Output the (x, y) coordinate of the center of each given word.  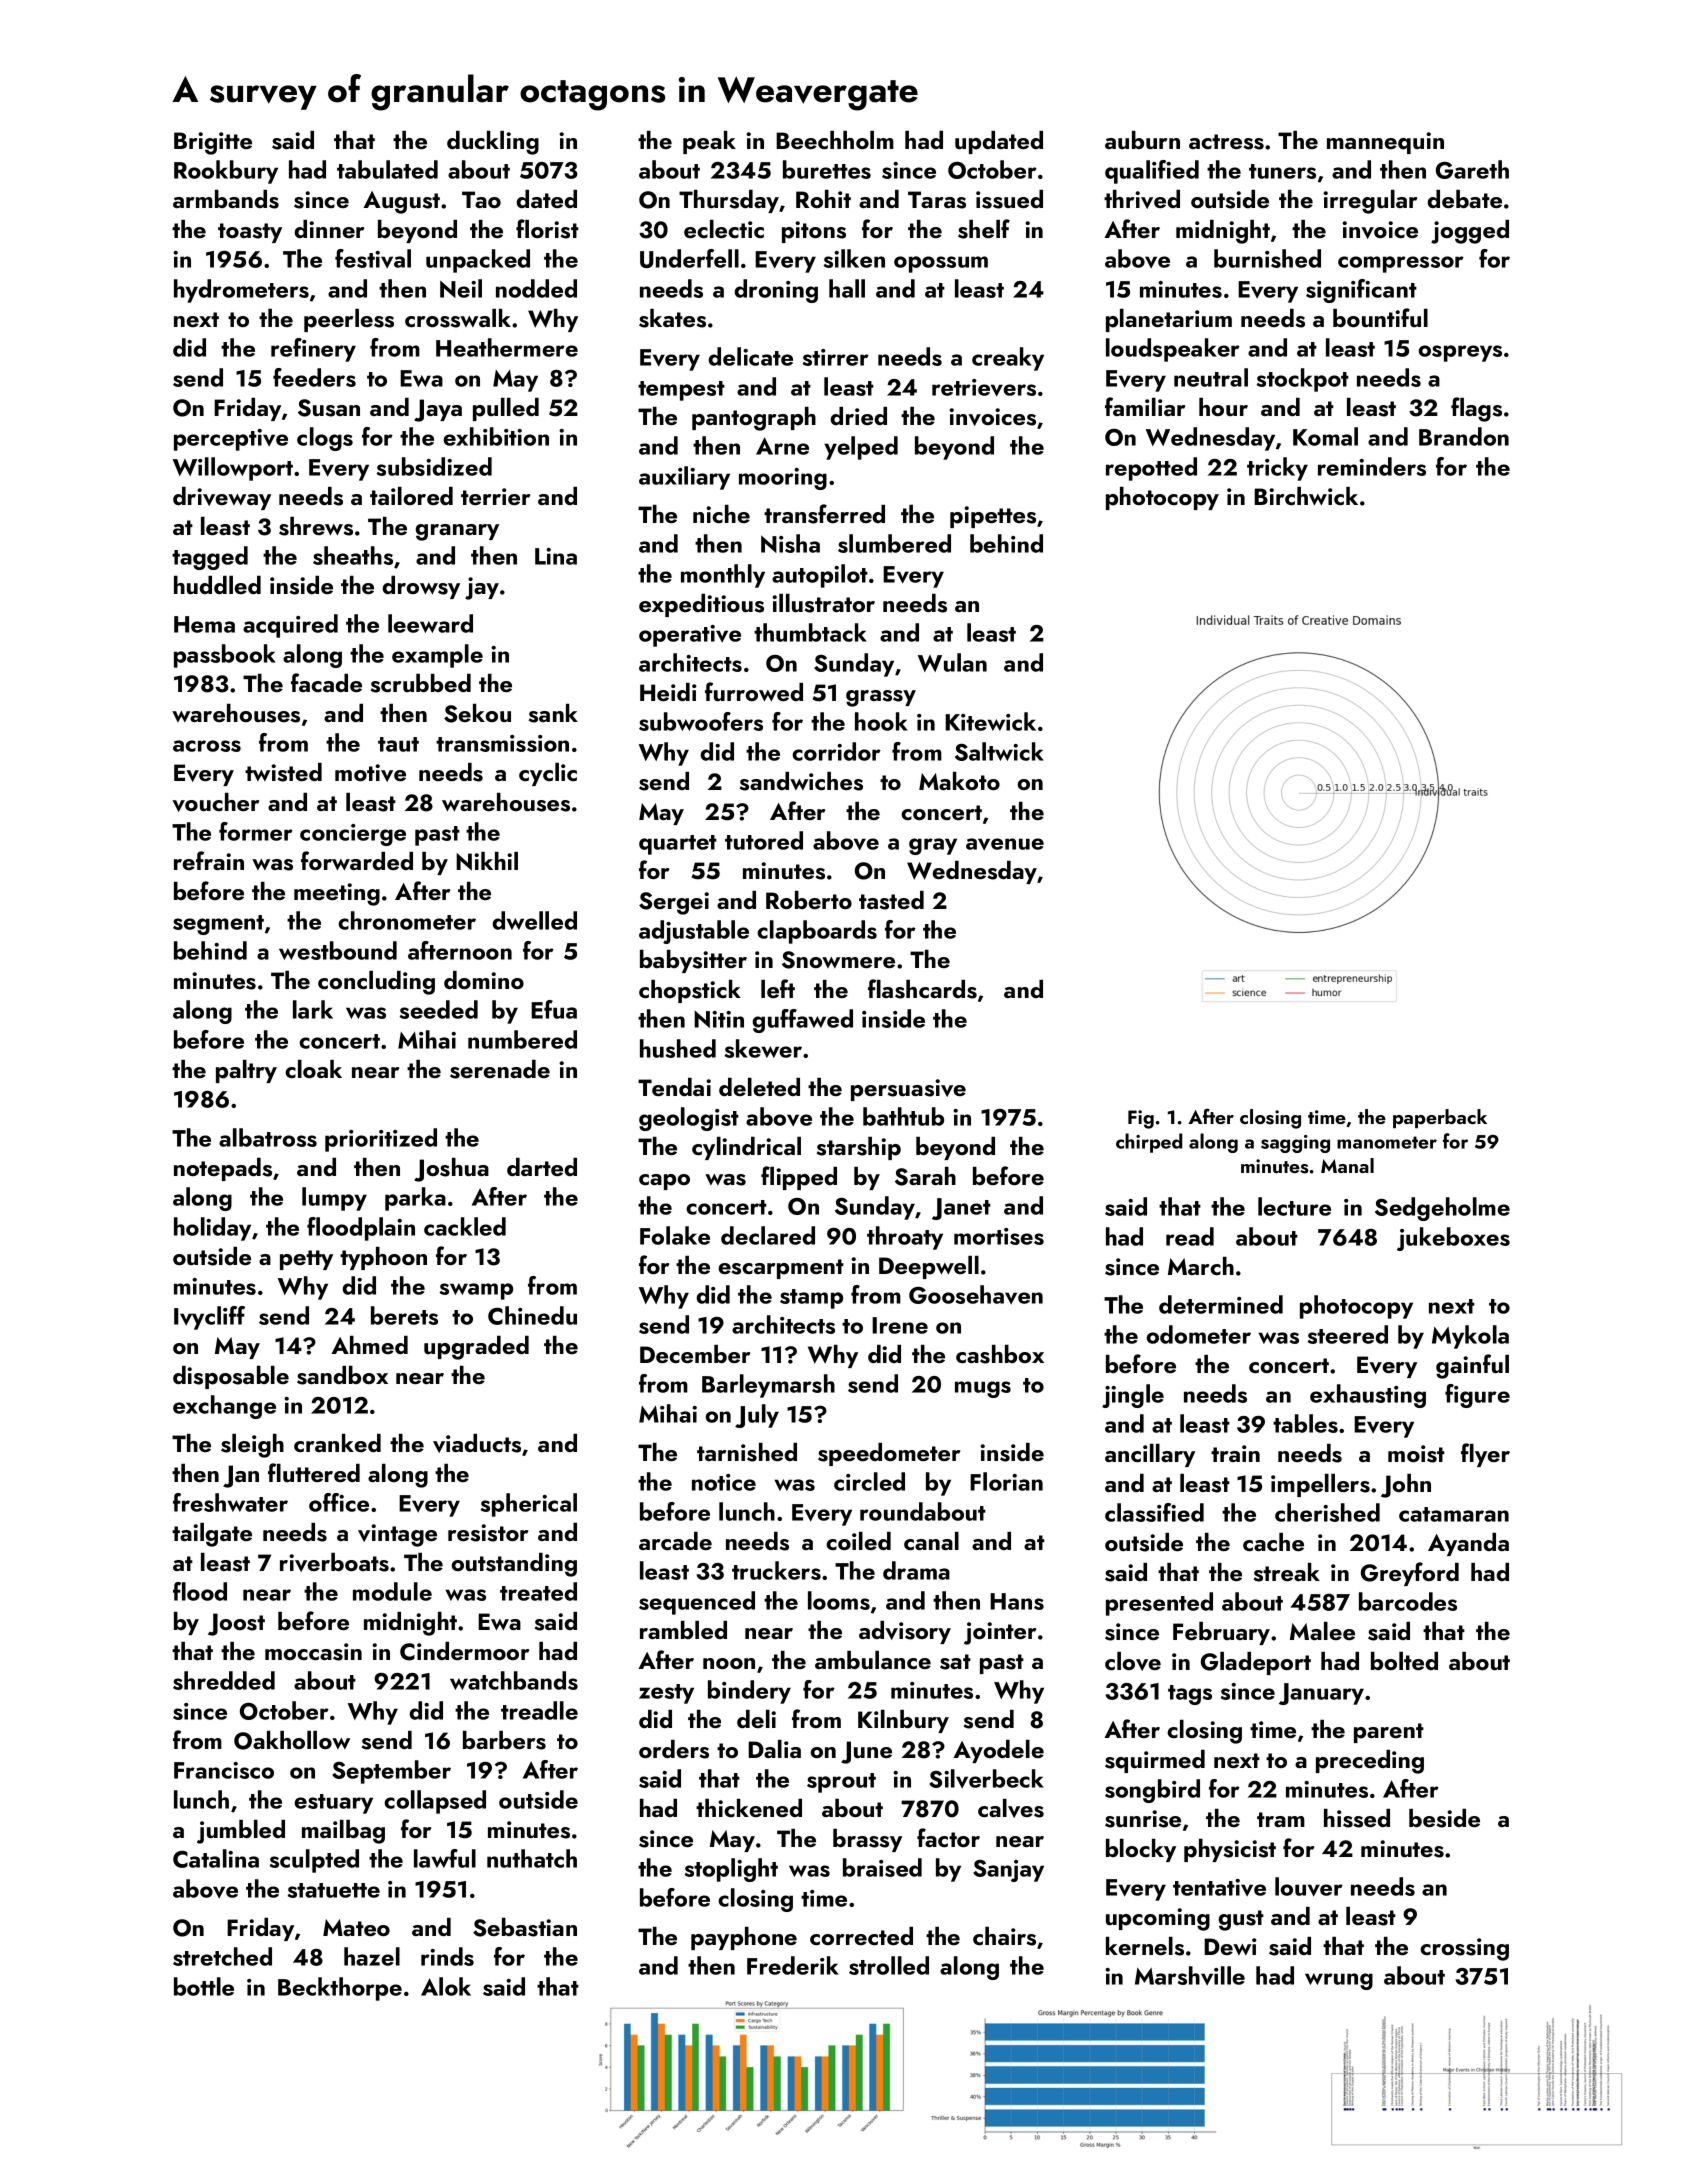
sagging (1295, 1144)
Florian (1006, 1481)
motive (370, 773)
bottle (204, 1986)
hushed (678, 1048)
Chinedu (532, 1315)
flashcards (922, 989)
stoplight (731, 1870)
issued (1009, 199)
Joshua (451, 1170)
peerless (349, 320)
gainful (1472, 1366)
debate (1464, 199)
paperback (1440, 1118)
